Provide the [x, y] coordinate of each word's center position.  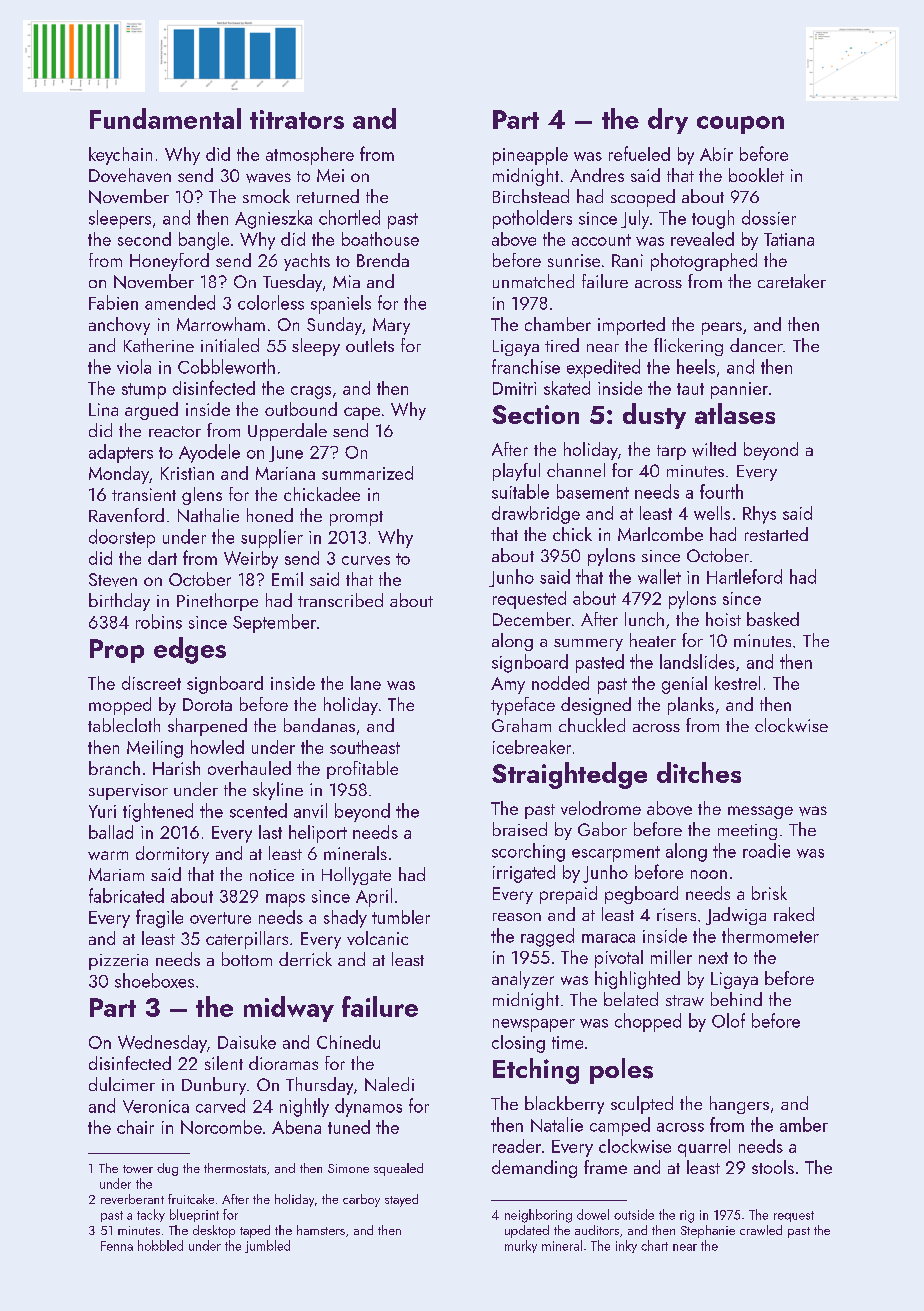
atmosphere [310, 156]
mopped [120, 706]
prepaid [568, 895]
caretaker [792, 281]
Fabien [113, 302]
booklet [756, 175]
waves [268, 178]
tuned [349, 1127]
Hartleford [744, 576]
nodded [560, 683]
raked [794, 914]
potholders [532, 219]
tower [138, 1169]
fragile [159, 918]
